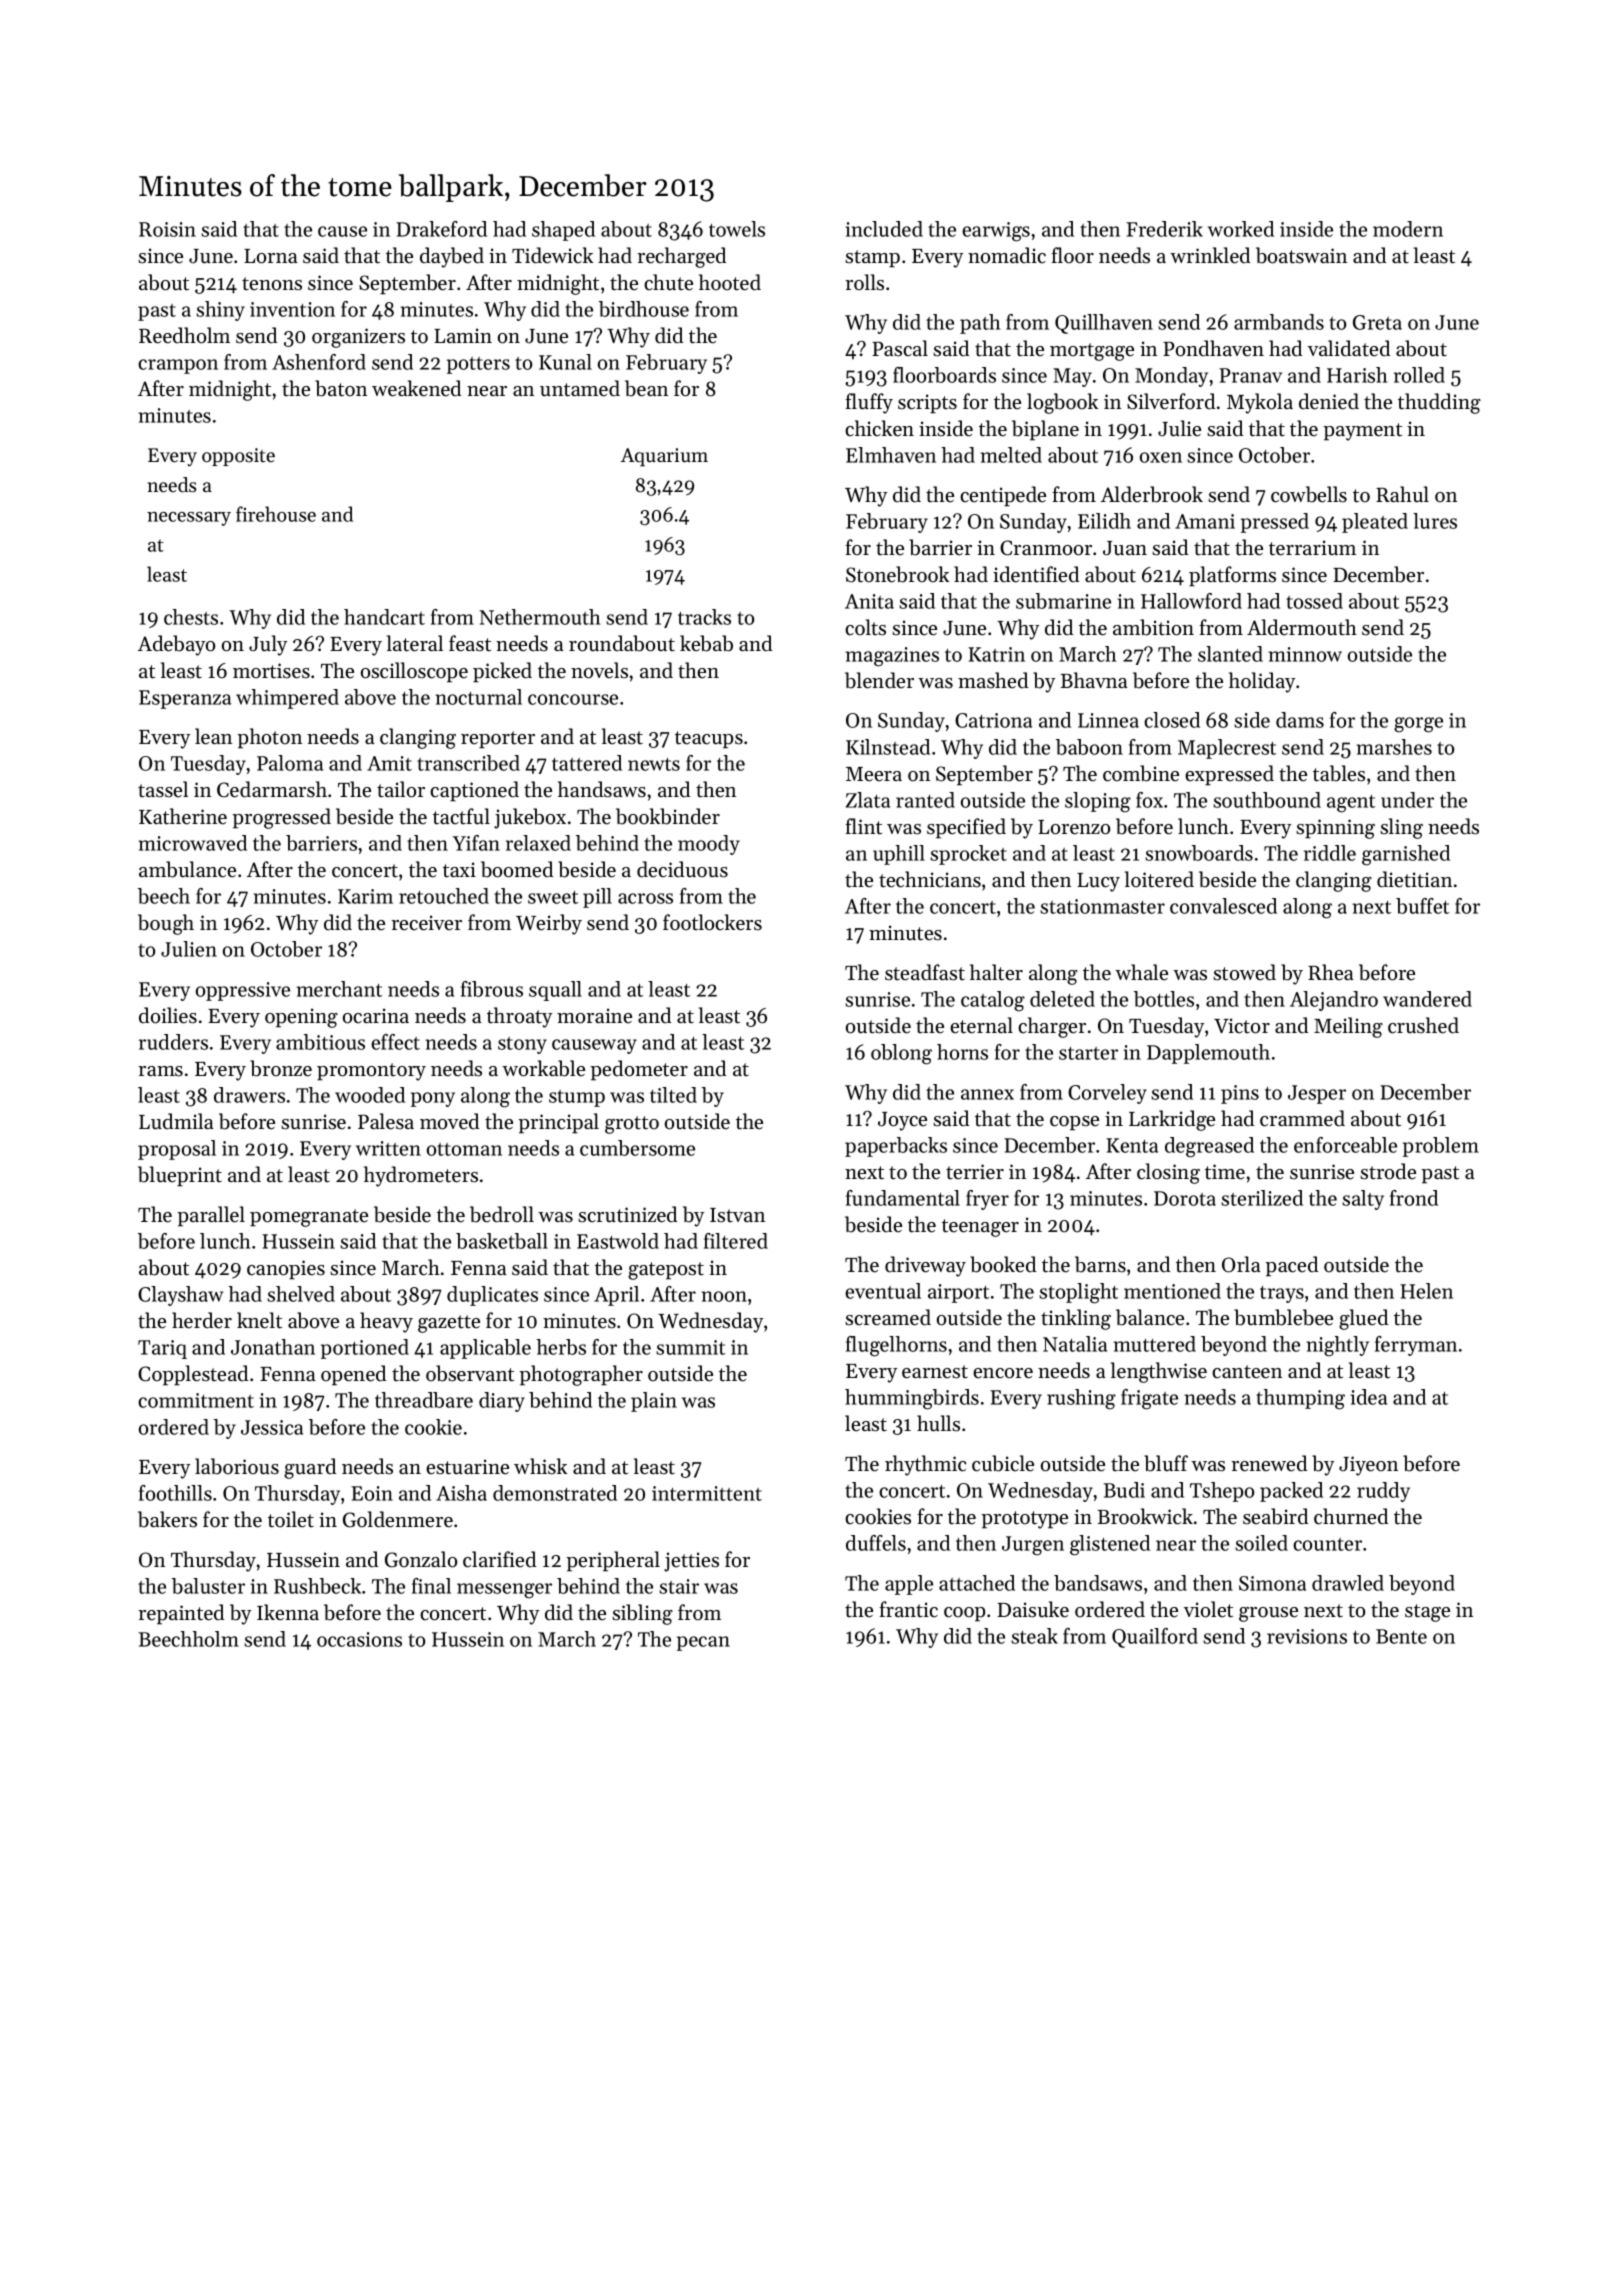 This screenshot has height=2292, width=1620. I want to click on uphill, so click(899, 855).
